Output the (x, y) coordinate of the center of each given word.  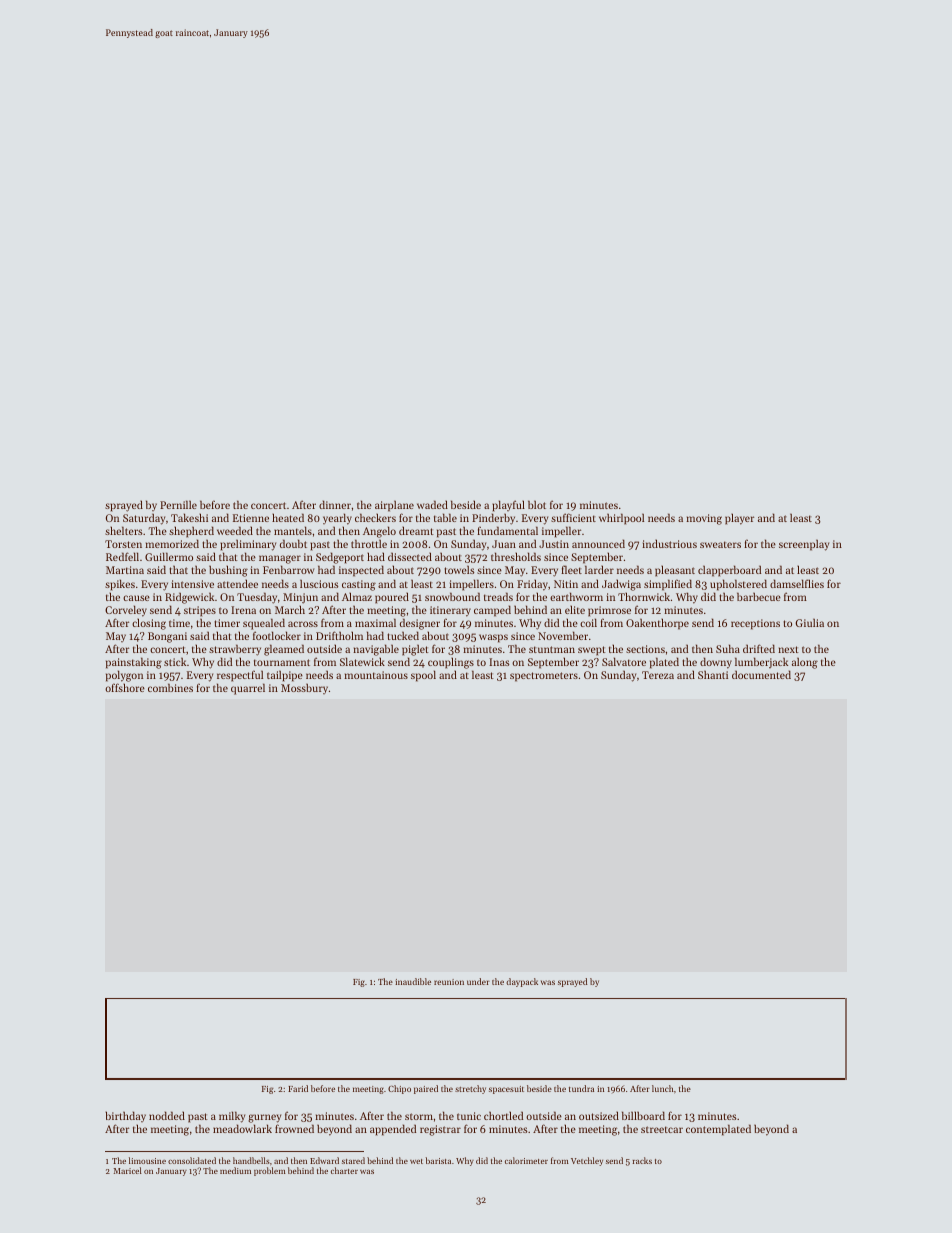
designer (420, 624)
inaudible (413, 981)
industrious (669, 543)
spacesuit (506, 1090)
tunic (469, 1116)
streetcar (662, 1129)
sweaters (720, 544)
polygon (124, 676)
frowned (294, 1128)
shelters (124, 530)
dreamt (416, 530)
